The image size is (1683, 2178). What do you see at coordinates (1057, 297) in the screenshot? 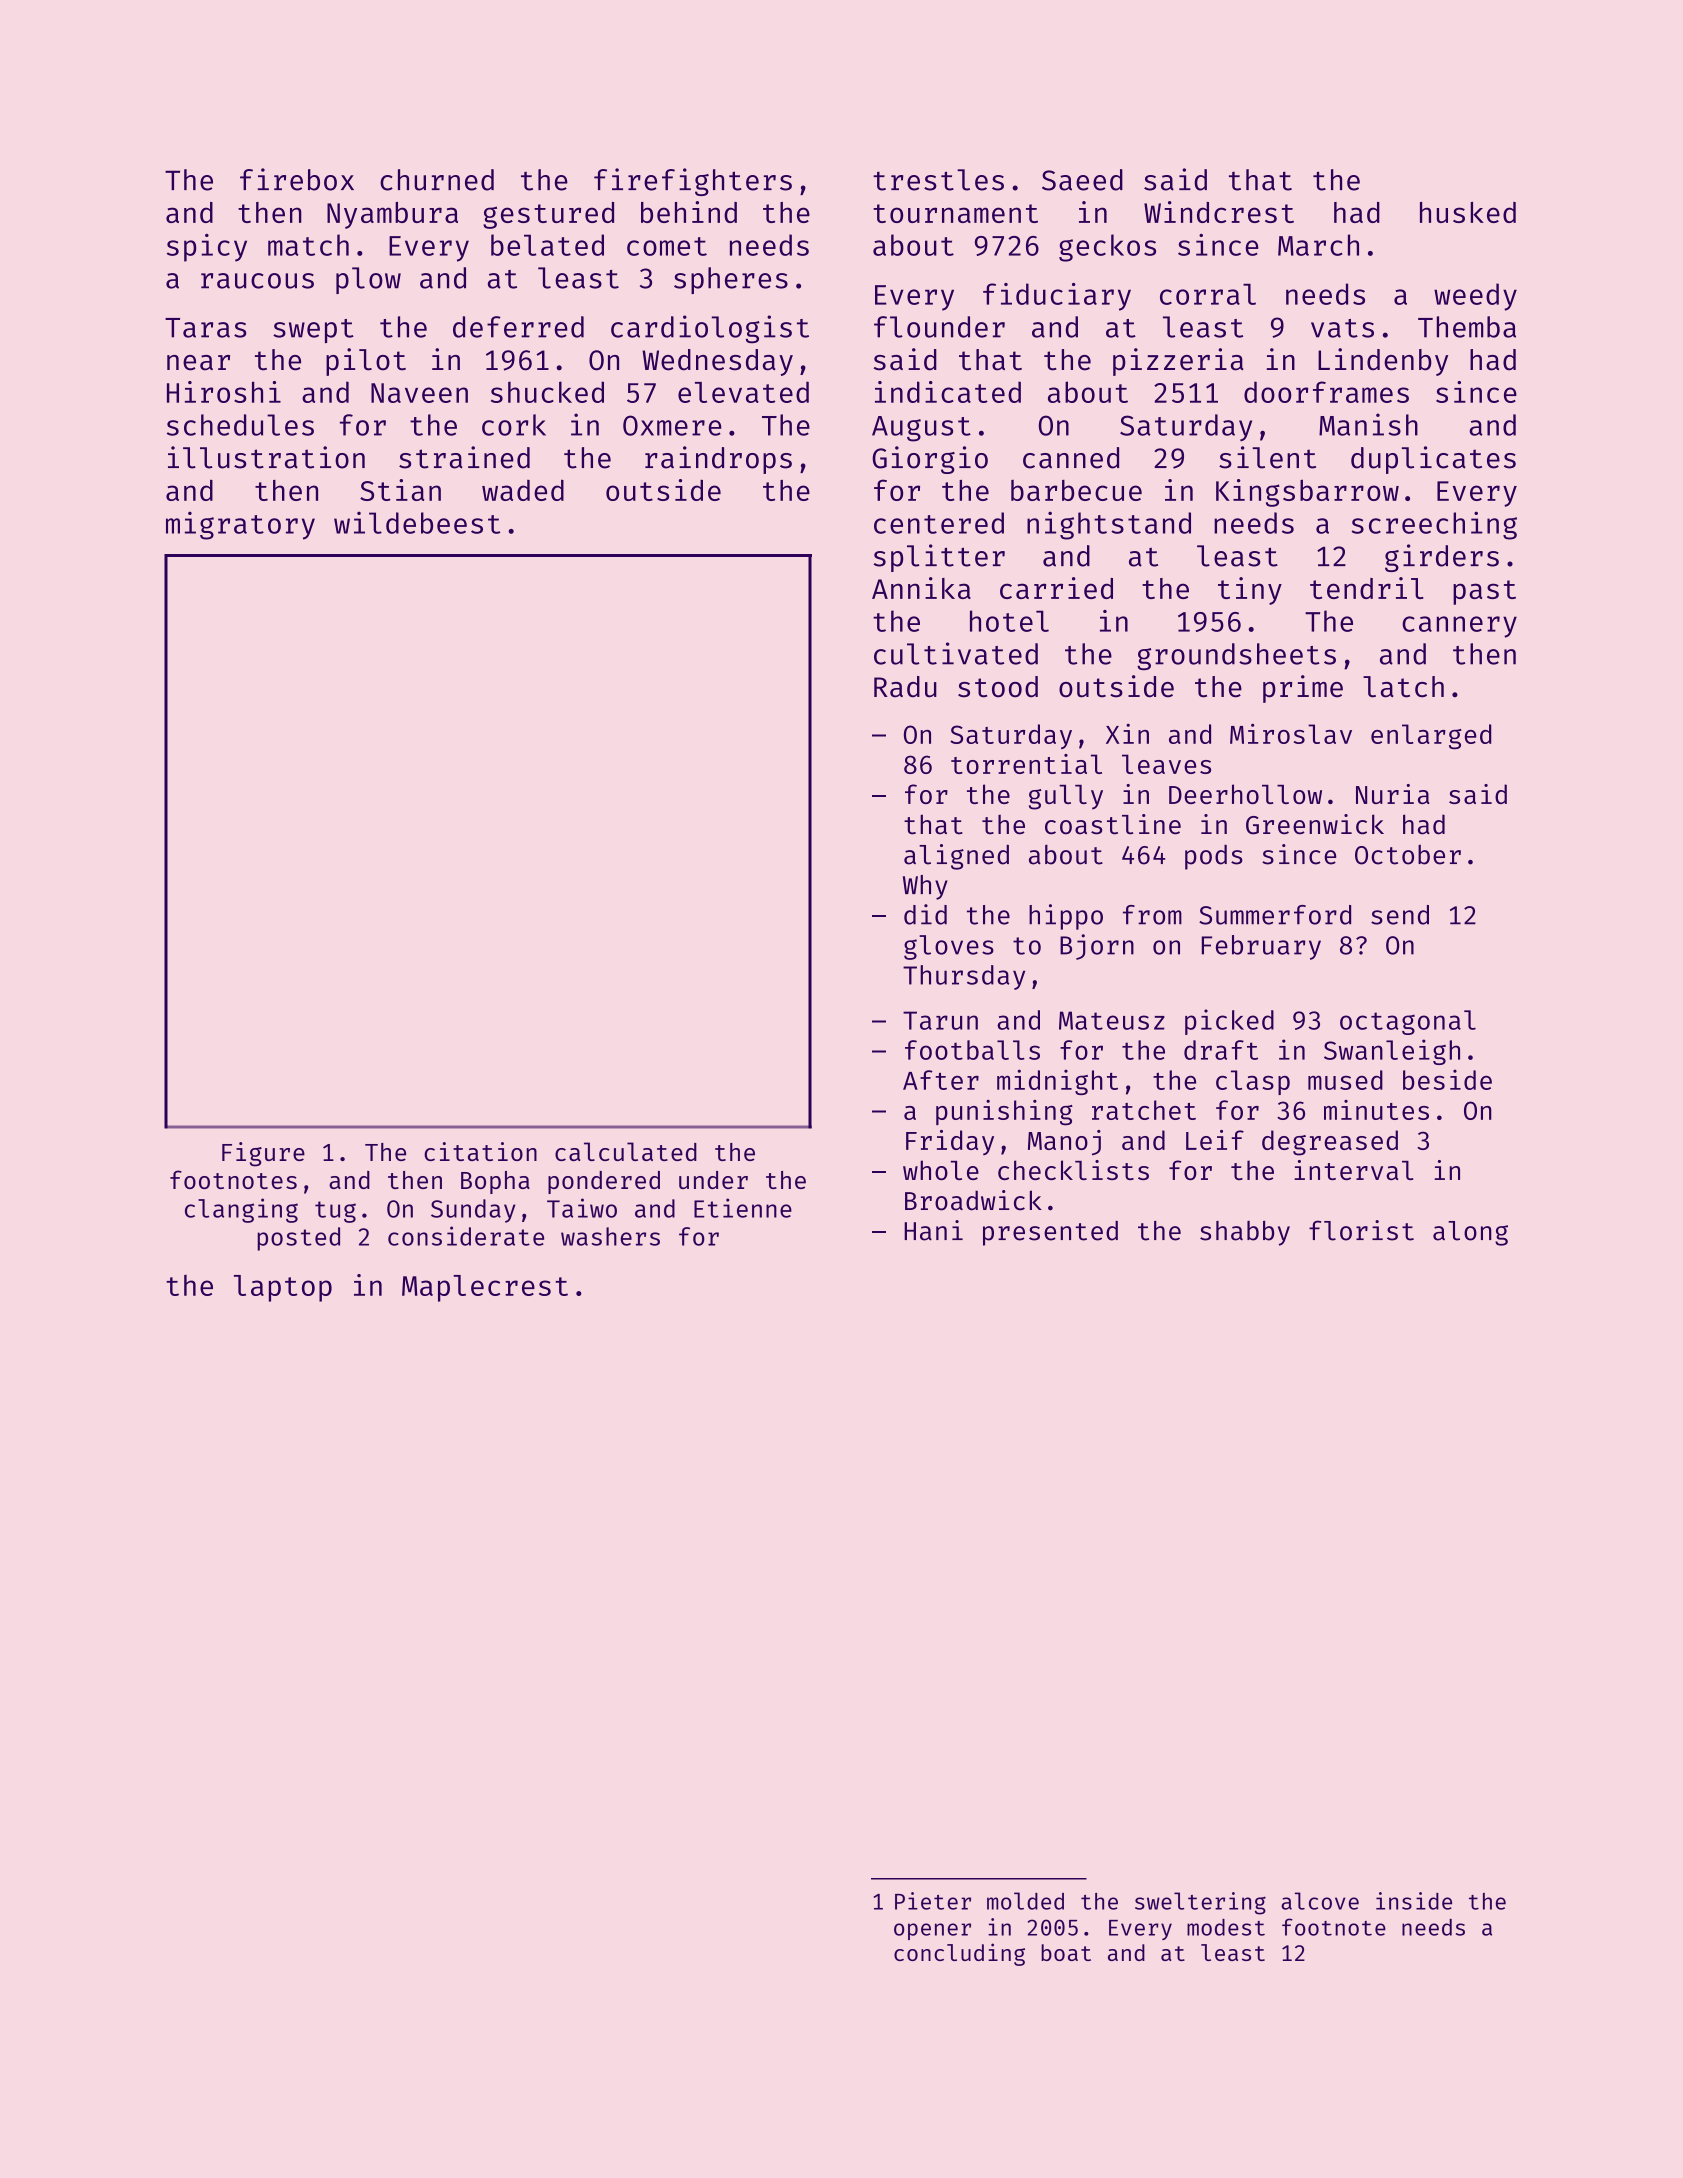
I see `fiduciary` at bounding box center [1057, 297].
